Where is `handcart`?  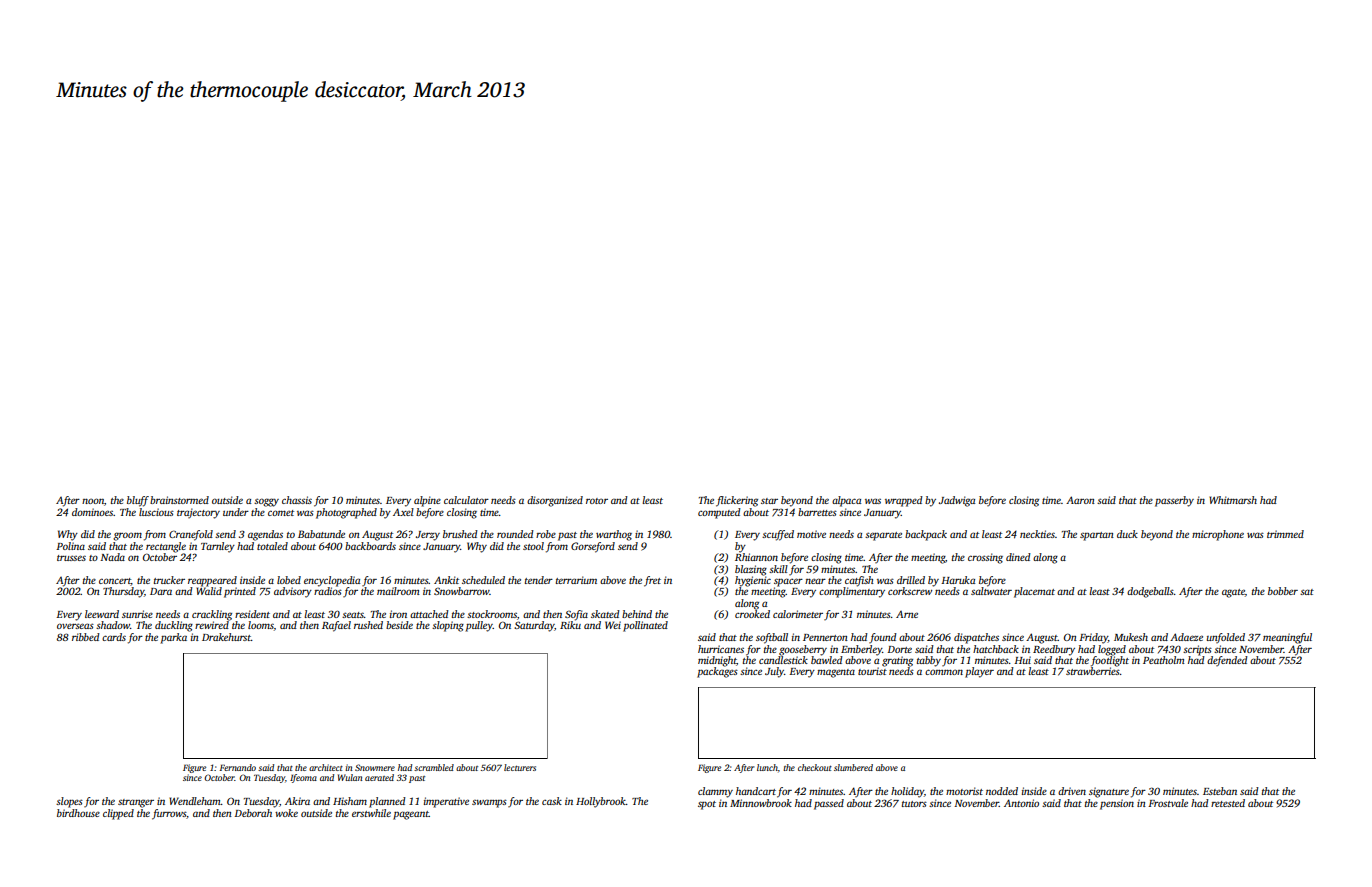 handcart is located at coordinates (756, 791).
